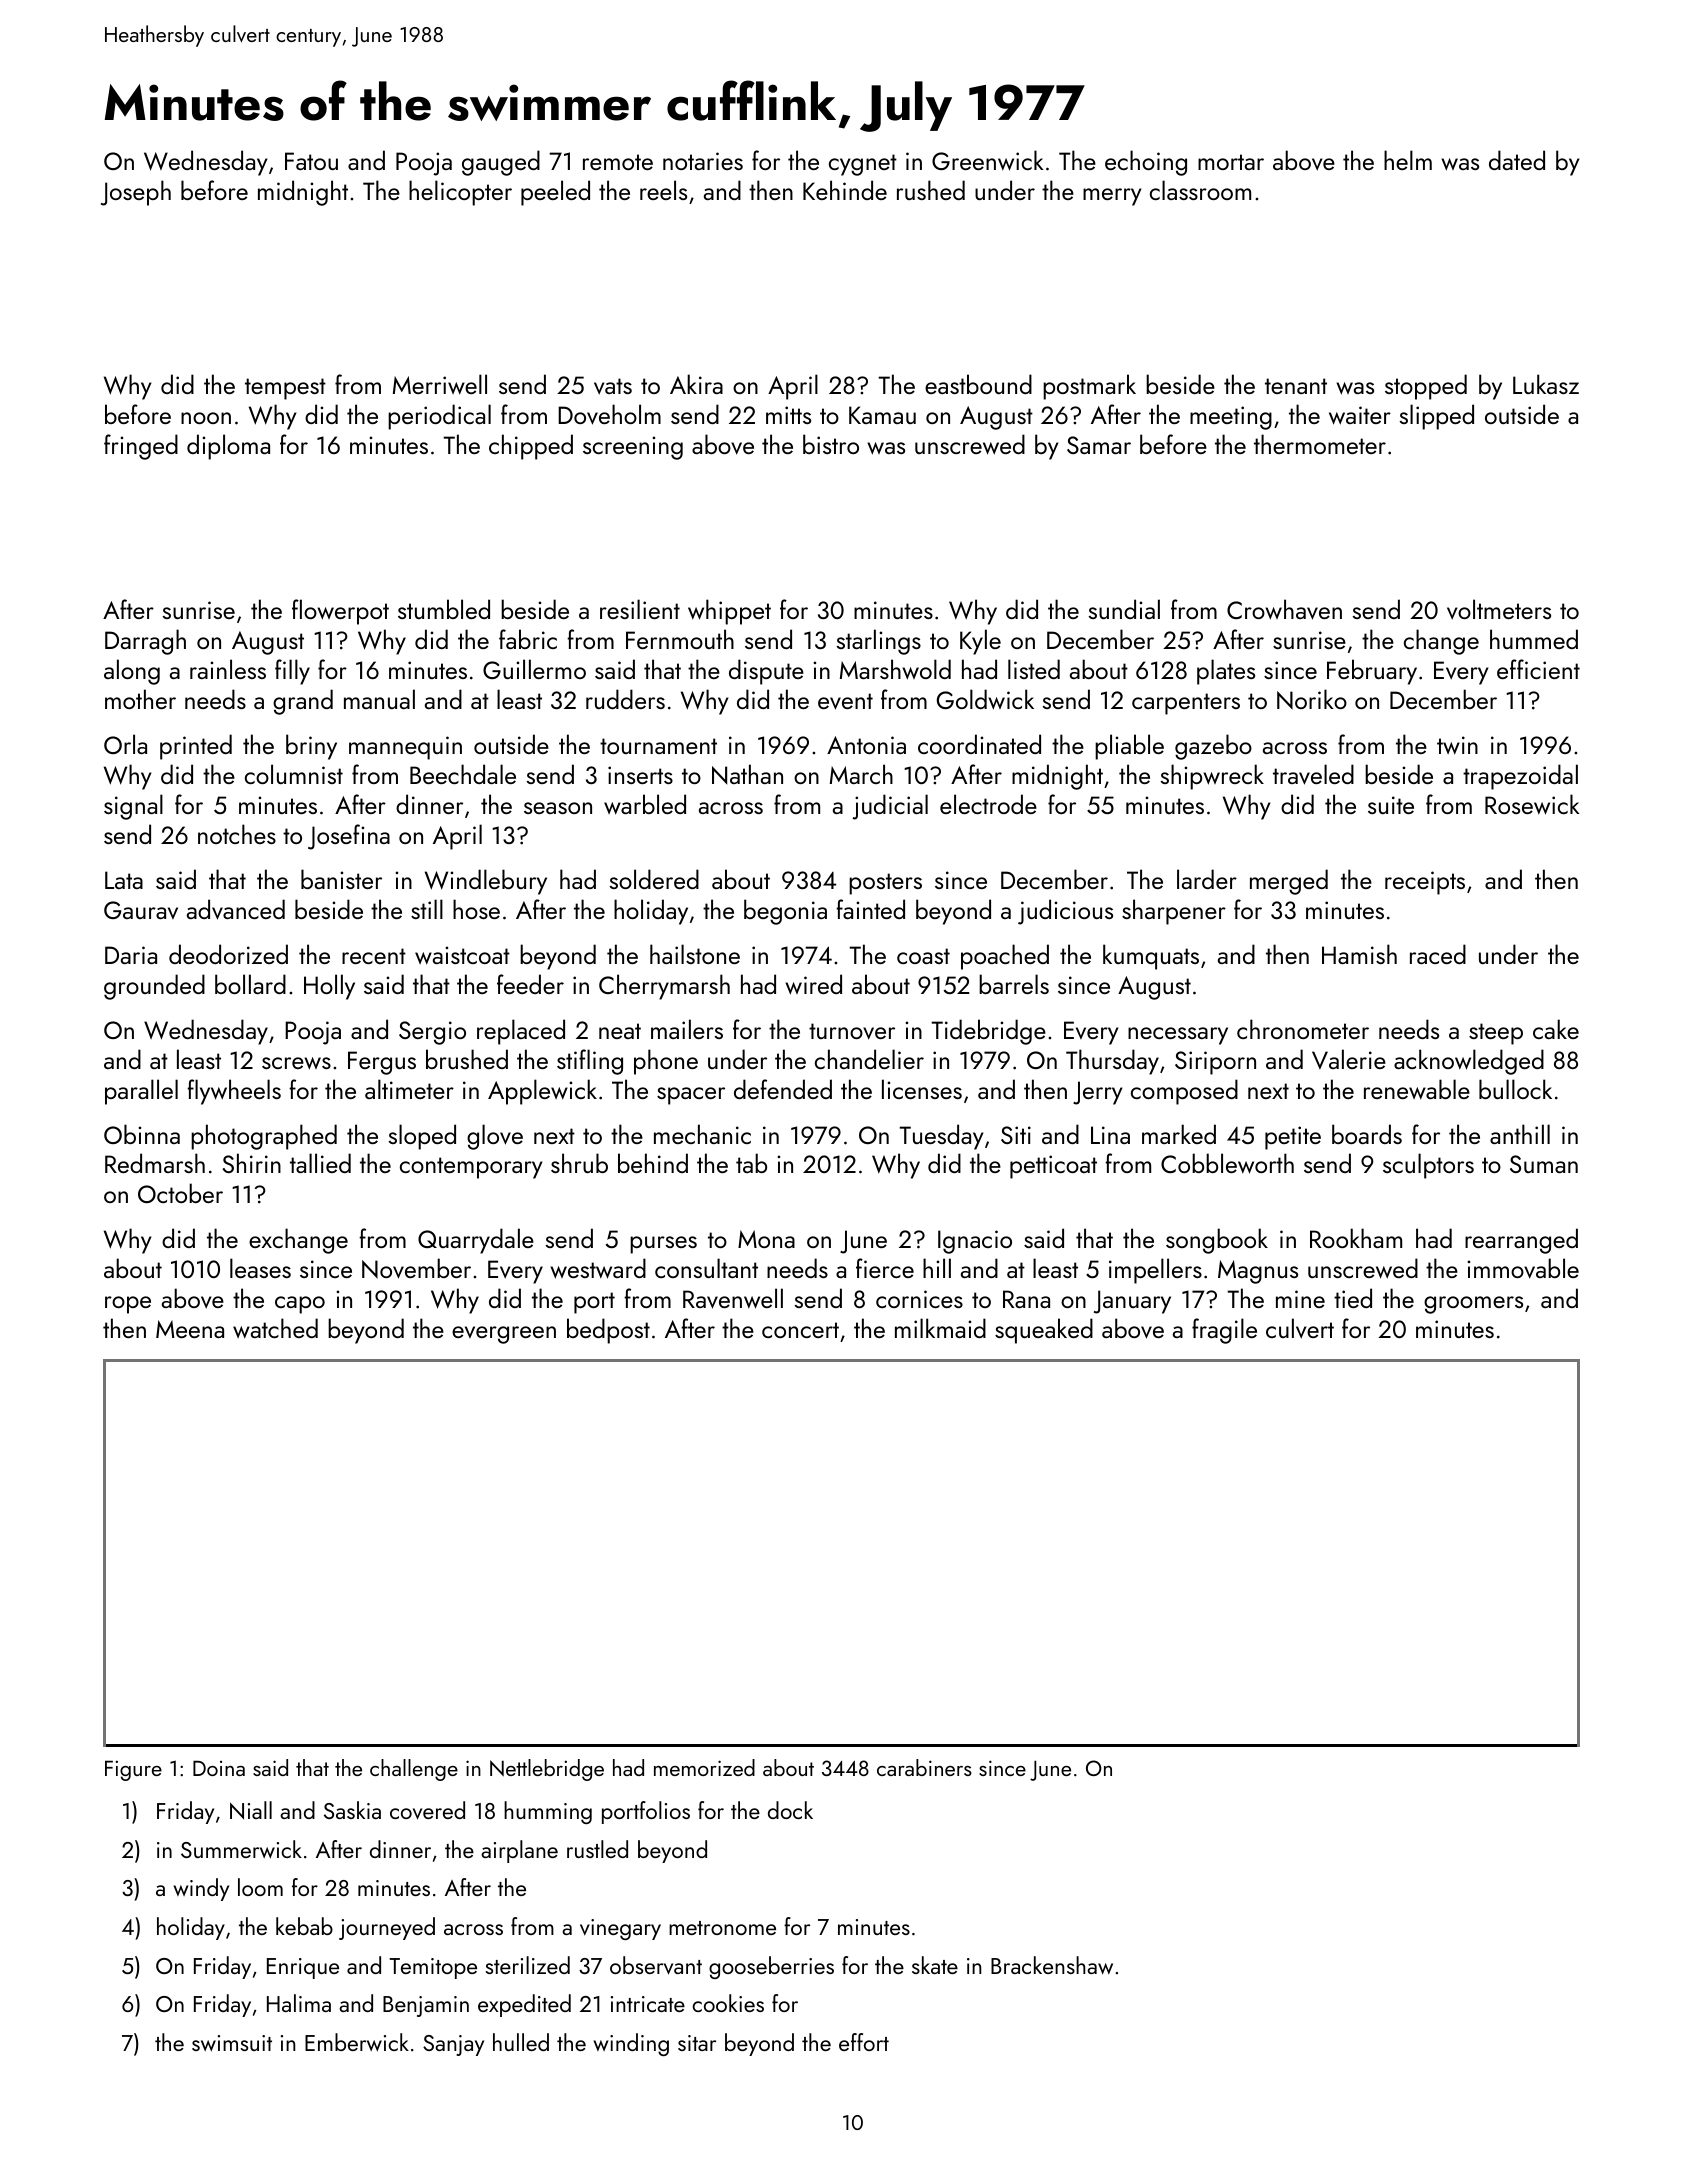 This document has height=2178, width=1683. What do you see at coordinates (696, 384) in the document?
I see `Akira` at bounding box center [696, 384].
